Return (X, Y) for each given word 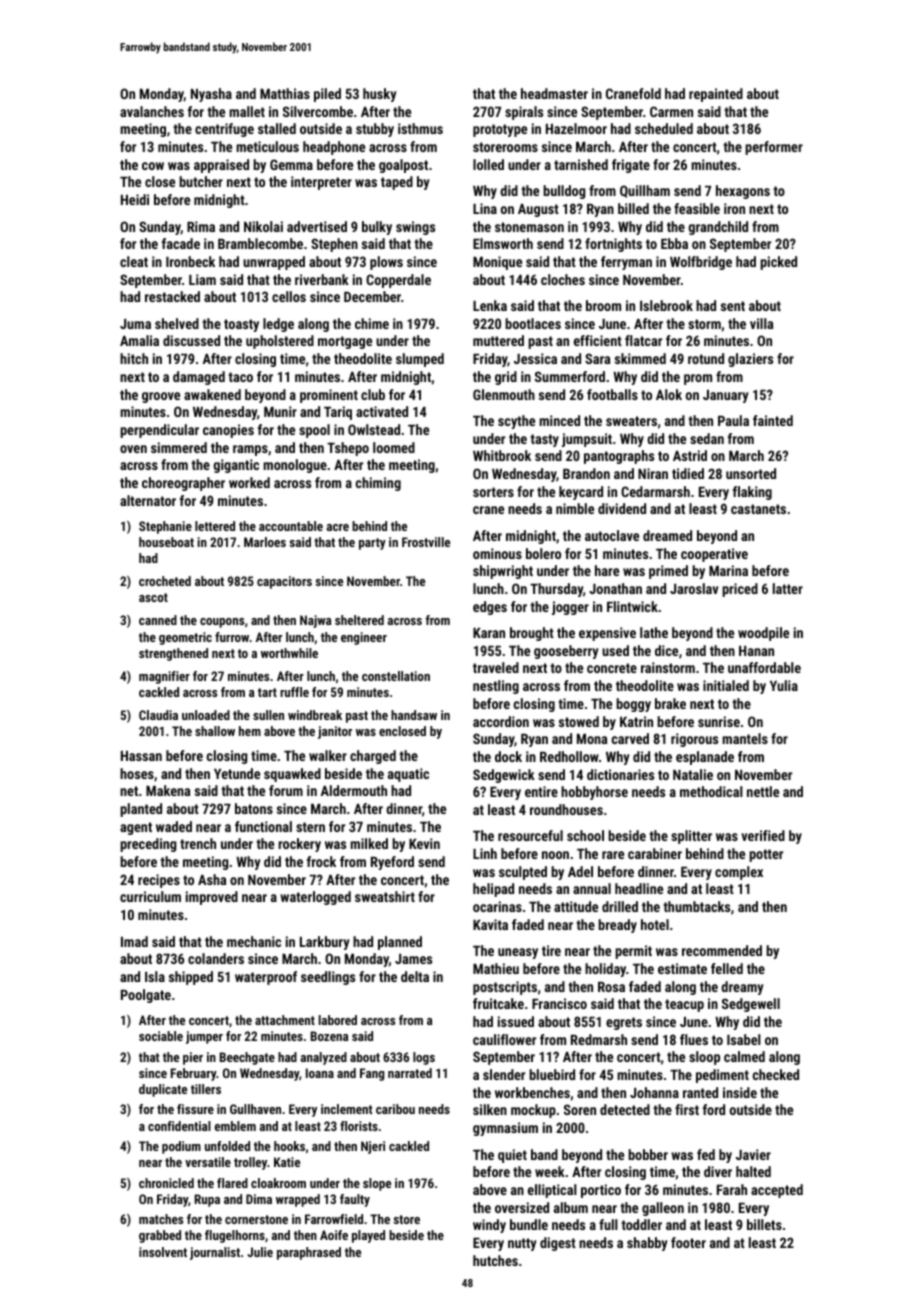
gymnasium (505, 1129)
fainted (773, 420)
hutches (495, 1260)
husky (380, 95)
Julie (260, 1252)
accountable (291, 526)
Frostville (426, 542)
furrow (232, 637)
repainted (716, 95)
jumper (204, 1037)
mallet (247, 111)
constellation (396, 676)
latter (788, 588)
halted (753, 1171)
